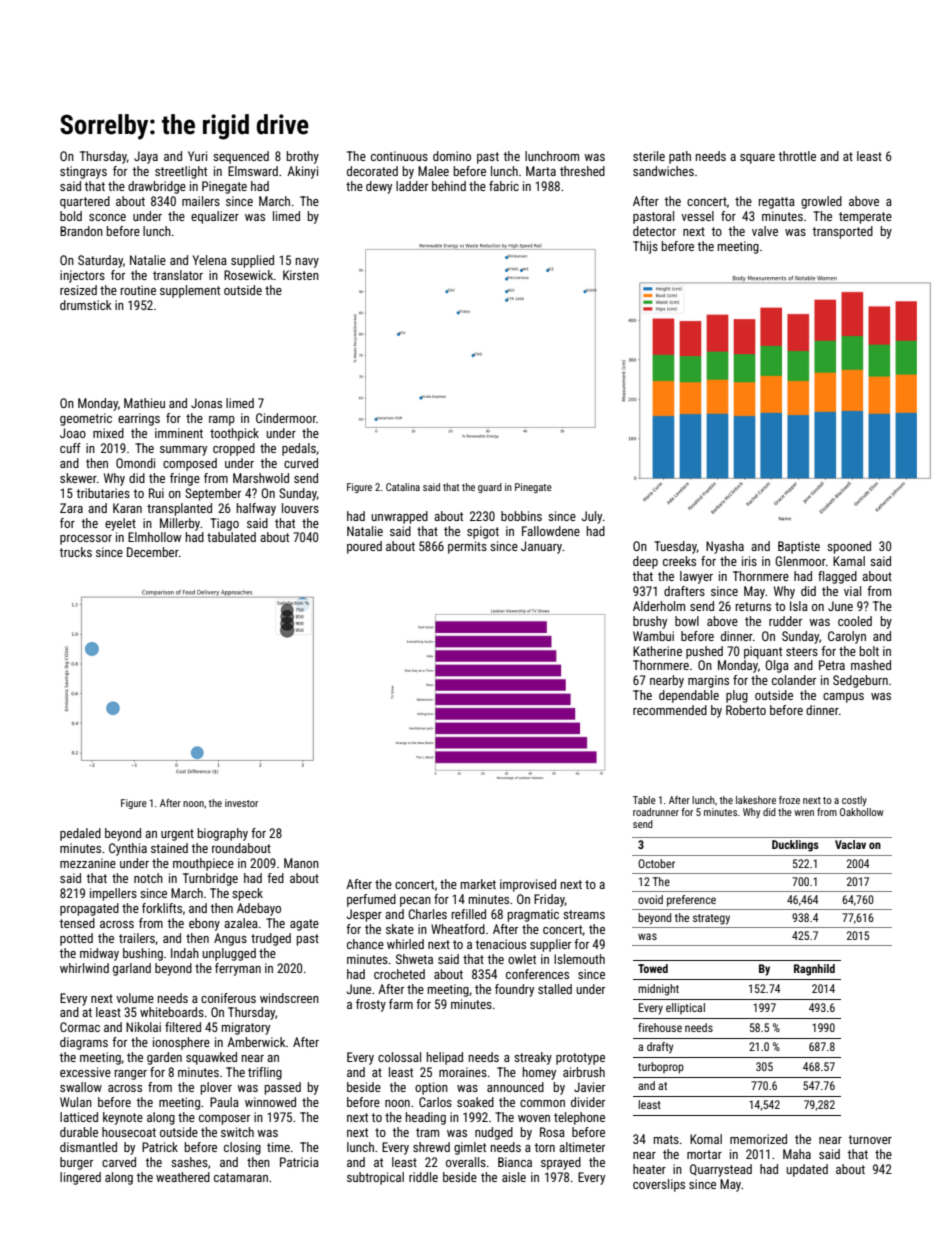 Image resolution: width=952 pixels, height=1233 pixels. I want to click on poured, so click(364, 547).
